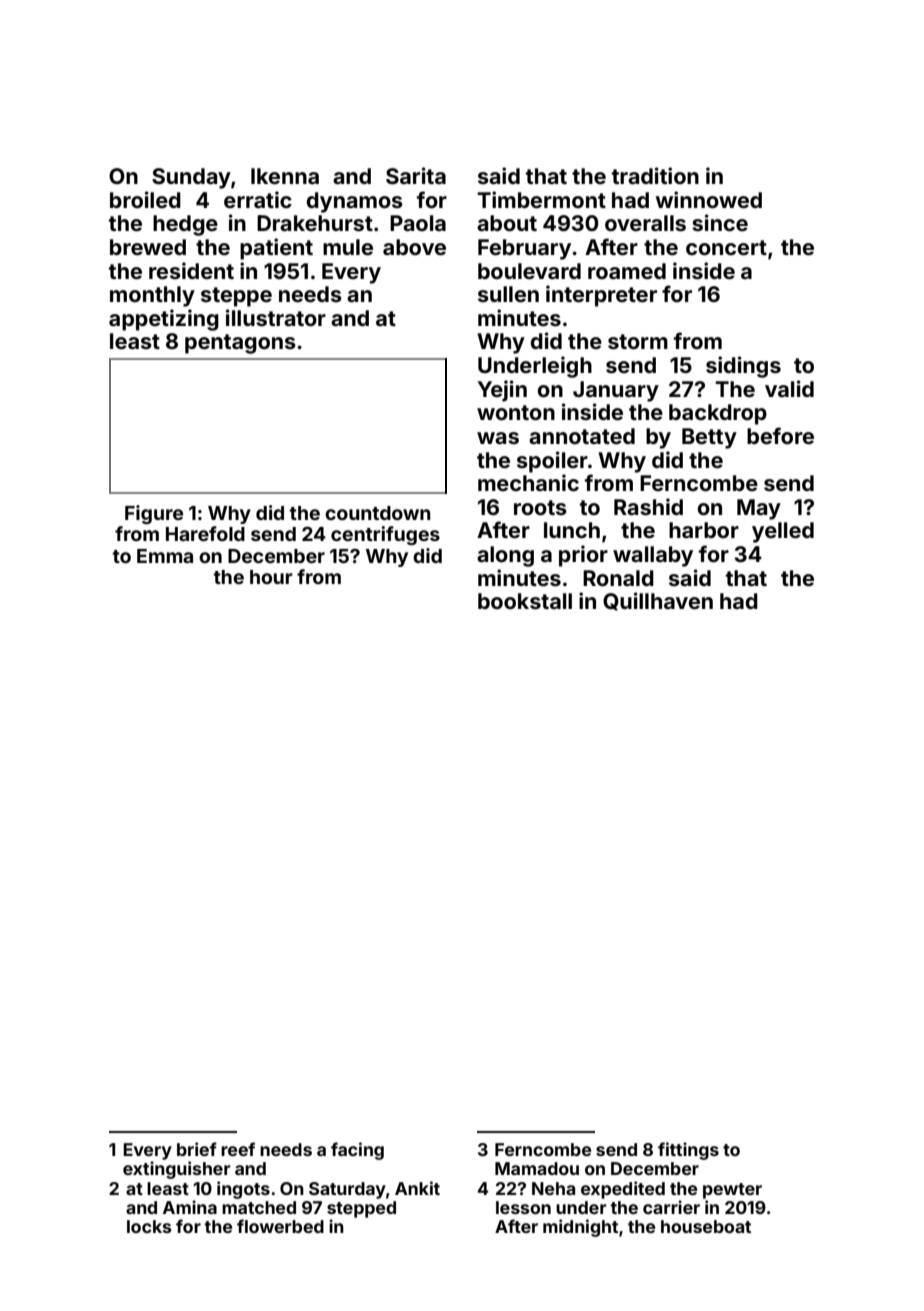  Describe the element at coordinates (525, 601) in the image. I see `bookstall` at that location.
